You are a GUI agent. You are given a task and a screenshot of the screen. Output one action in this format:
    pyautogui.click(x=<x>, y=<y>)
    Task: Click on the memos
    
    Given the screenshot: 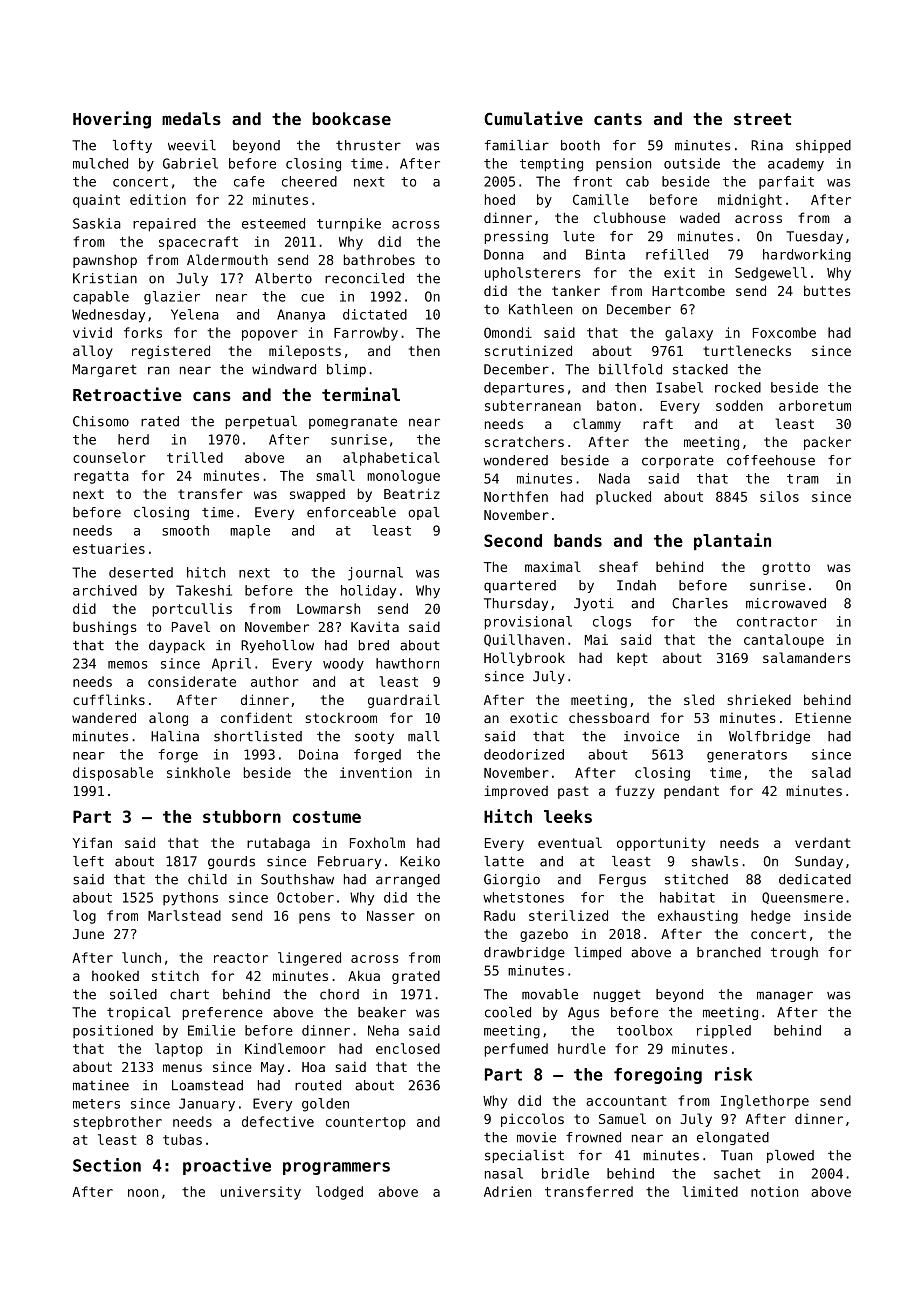 What is the action you would take?
    pyautogui.click(x=128, y=665)
